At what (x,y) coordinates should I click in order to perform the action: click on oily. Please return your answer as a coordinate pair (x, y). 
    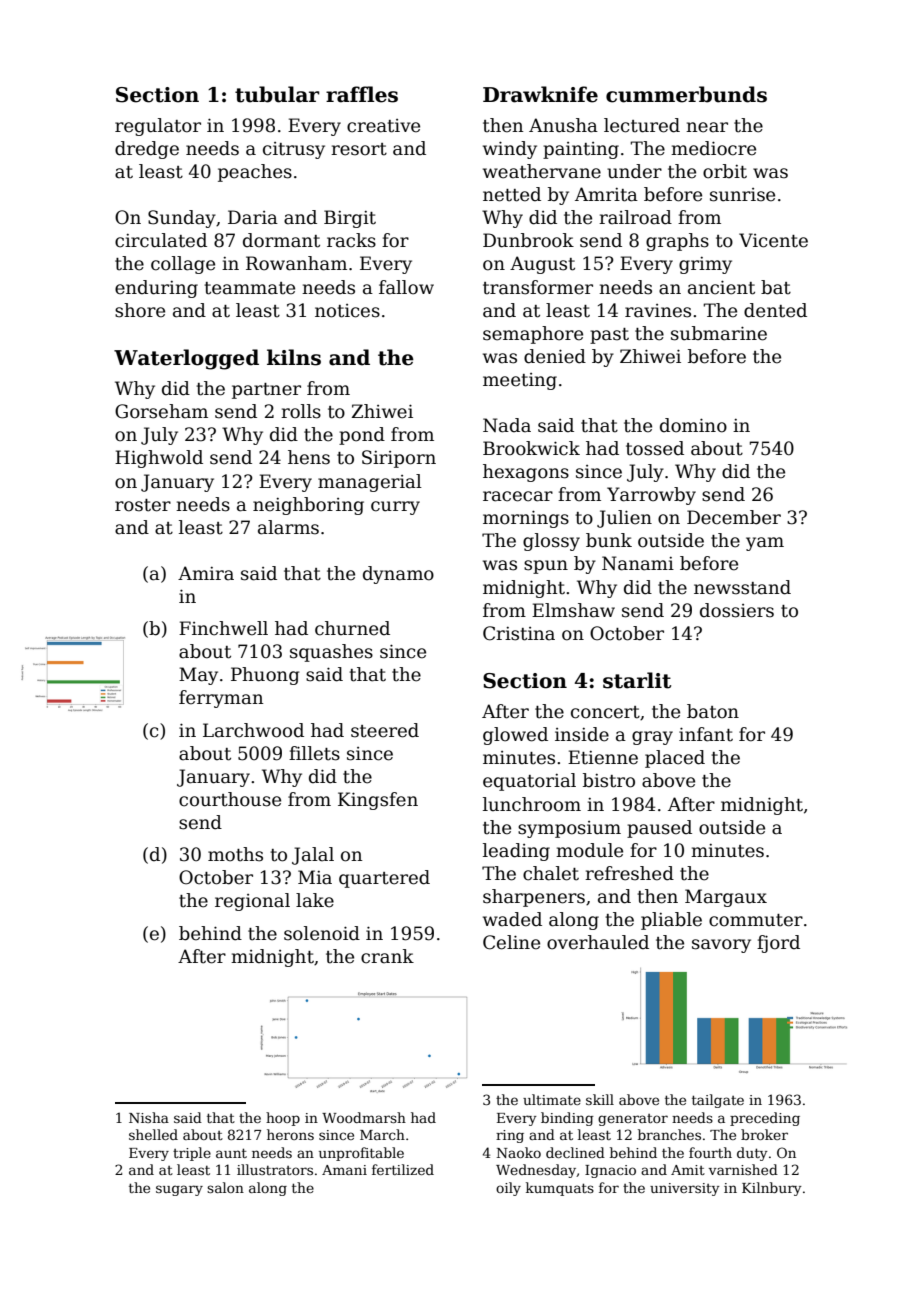
    Looking at the image, I should click on (508, 1189).
